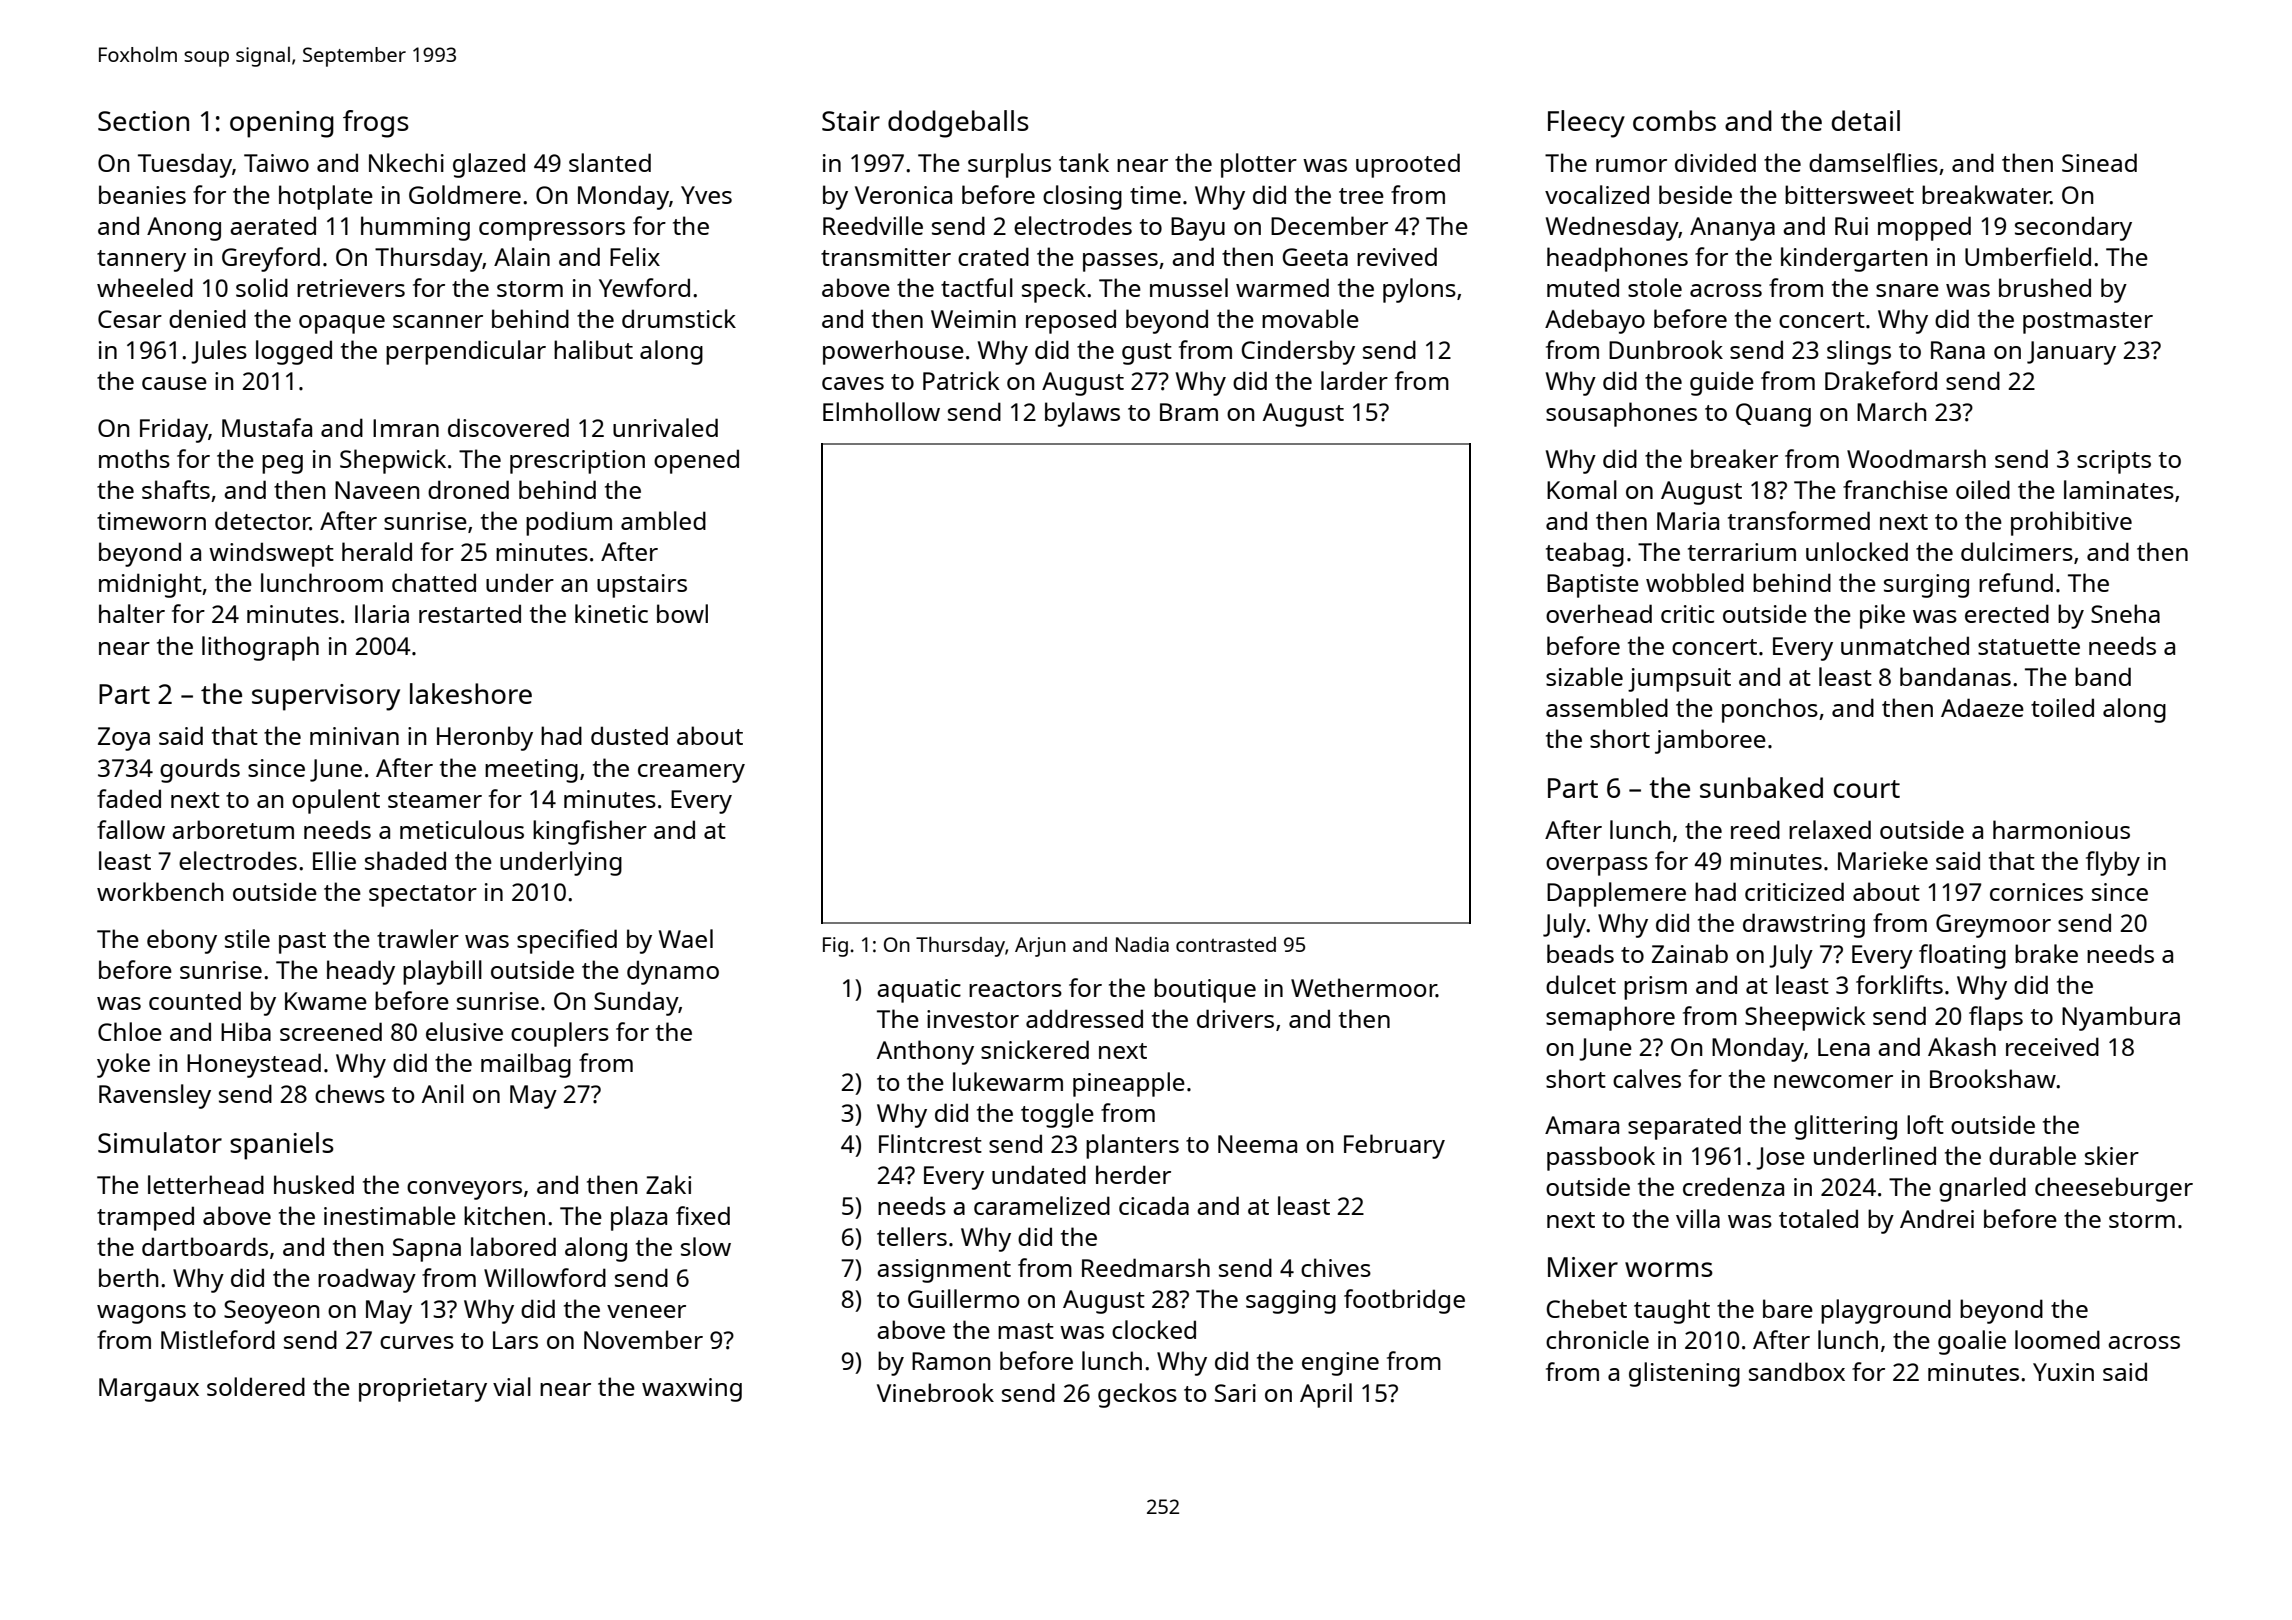 The image size is (2292, 1620). I want to click on prohibitive, so click(2071, 523).
